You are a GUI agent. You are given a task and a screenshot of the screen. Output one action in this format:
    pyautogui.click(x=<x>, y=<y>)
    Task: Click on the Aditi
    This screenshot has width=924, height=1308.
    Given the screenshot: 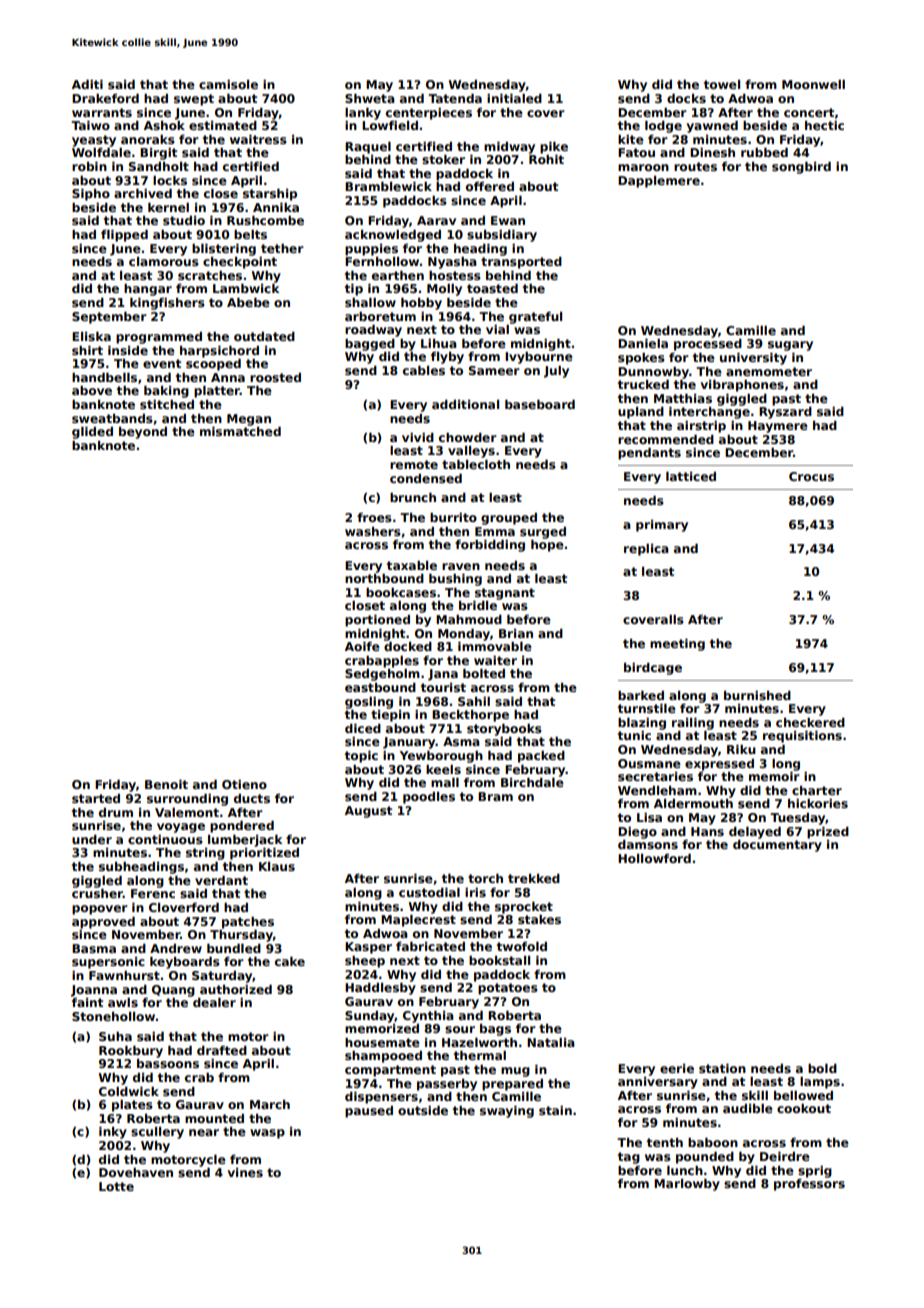 What is the action you would take?
    pyautogui.click(x=87, y=84)
